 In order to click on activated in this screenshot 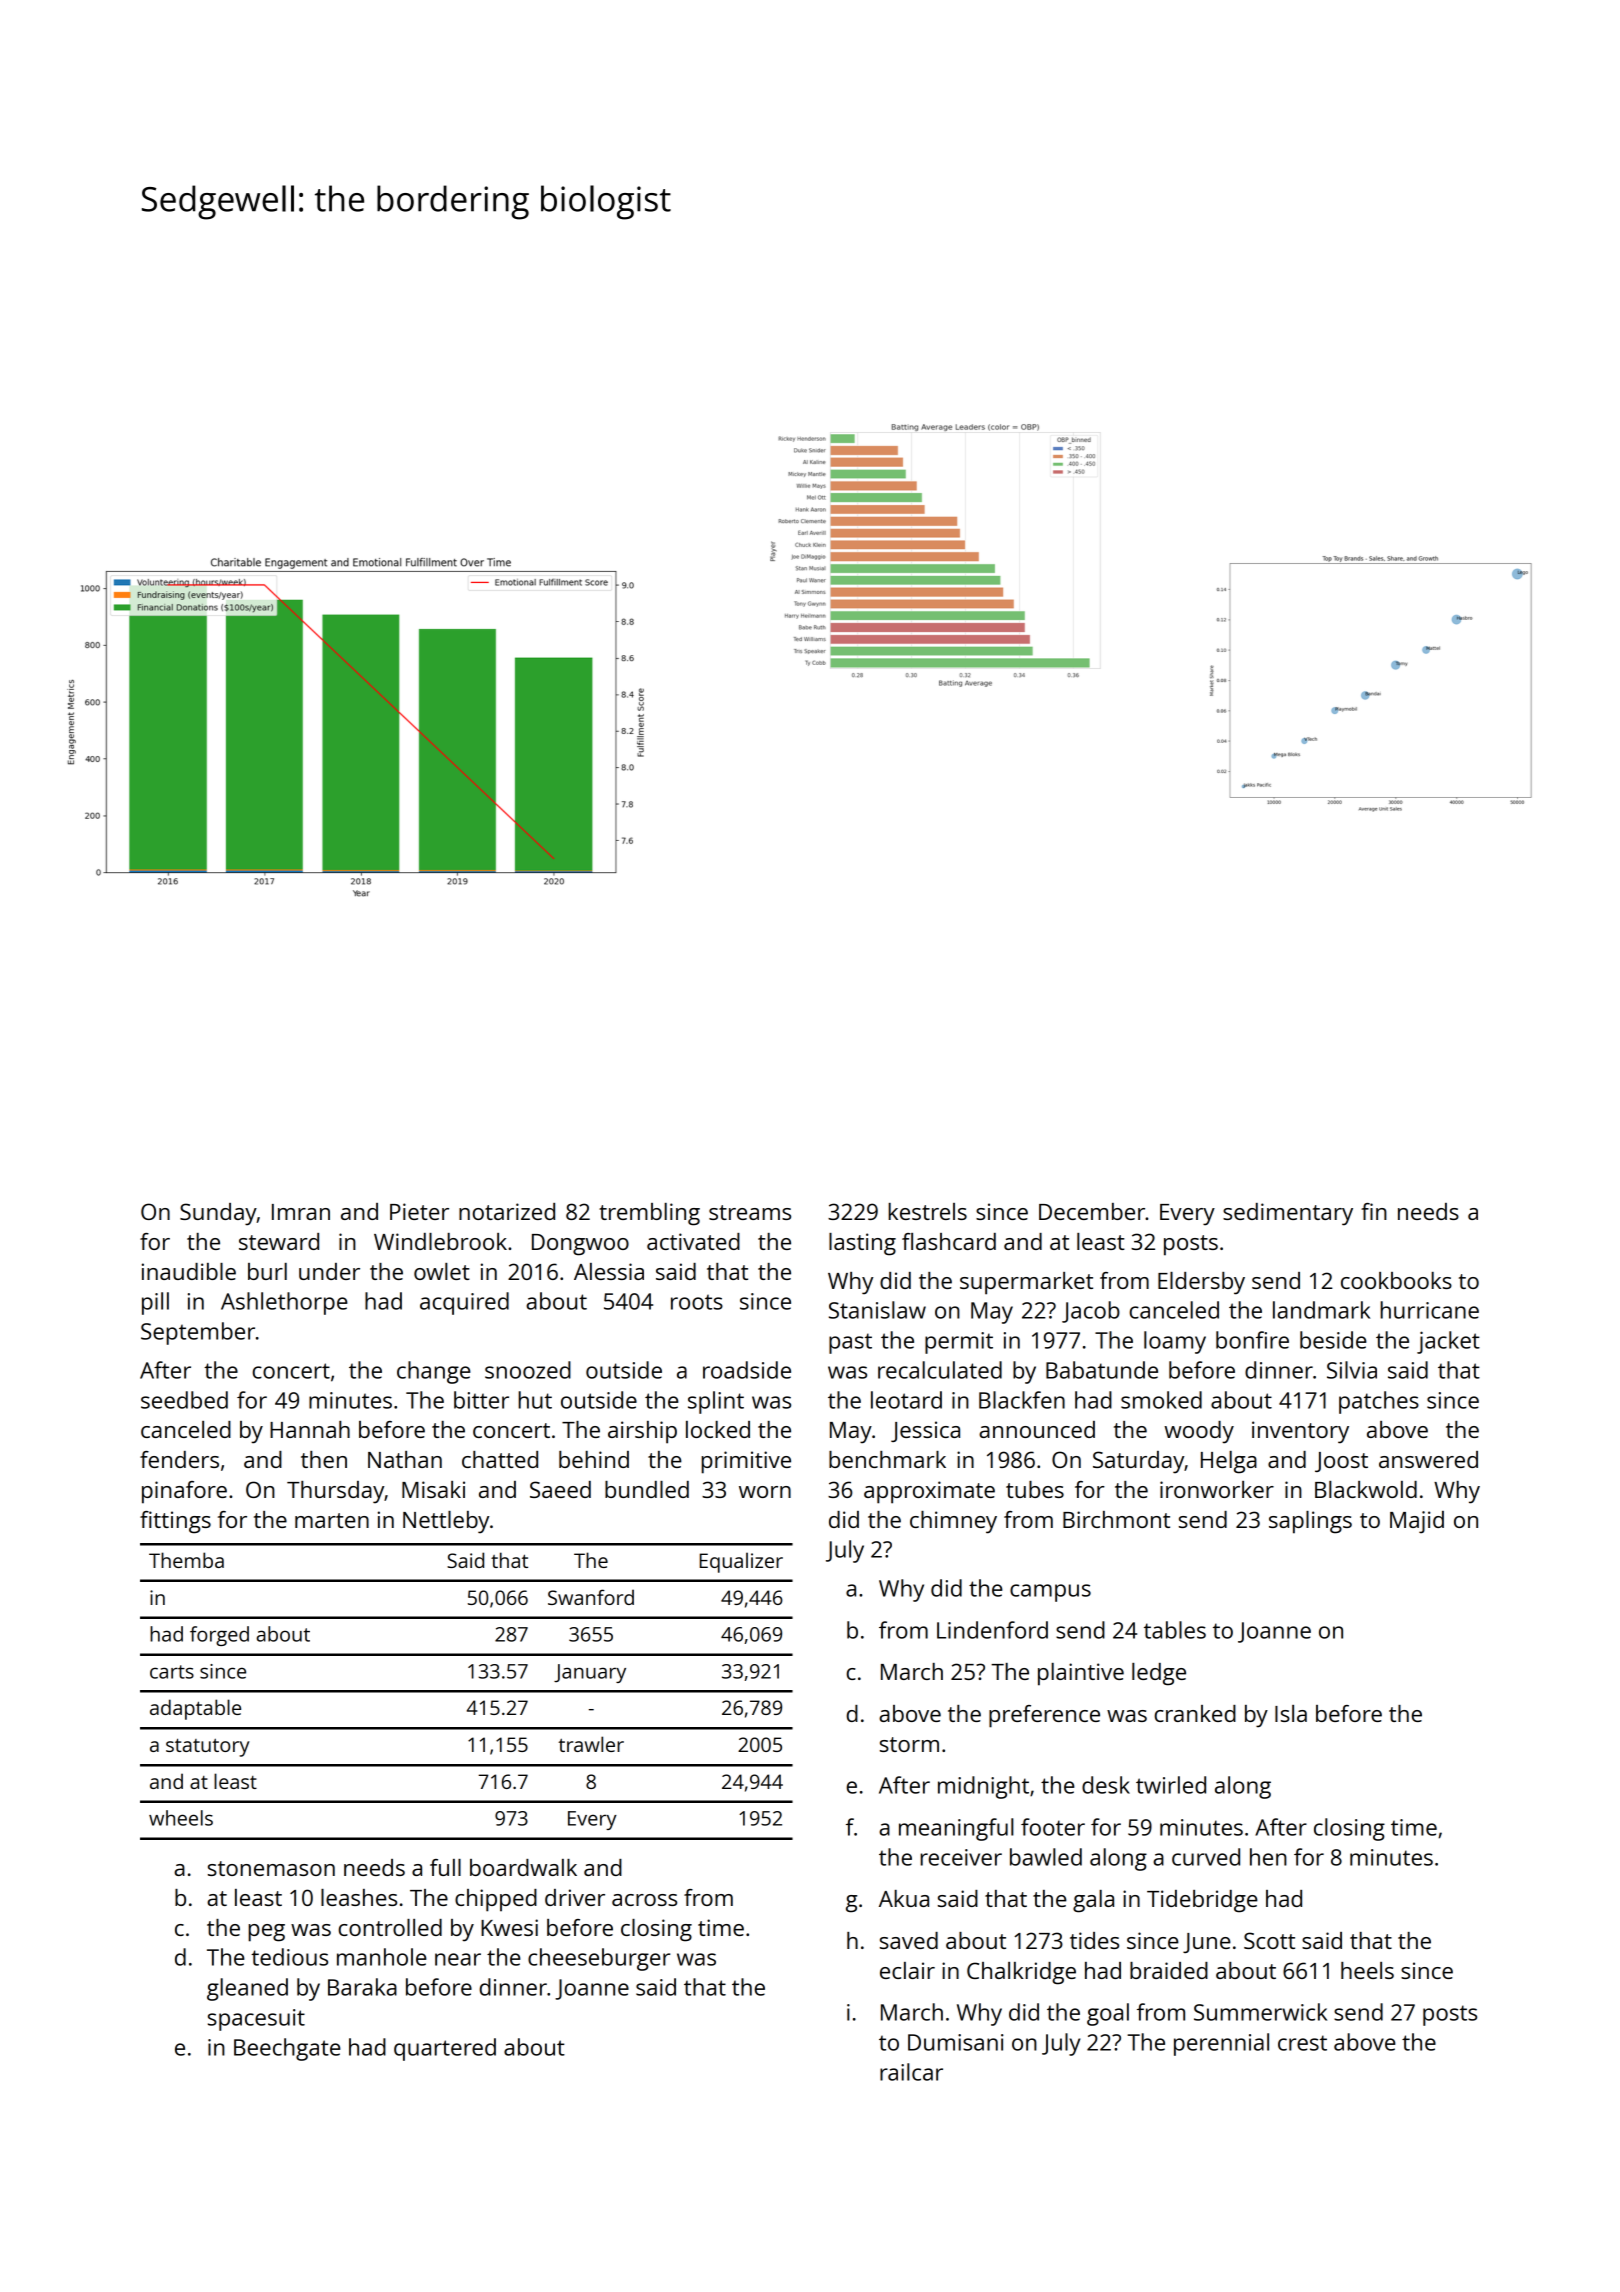, I will do `click(693, 1241)`.
